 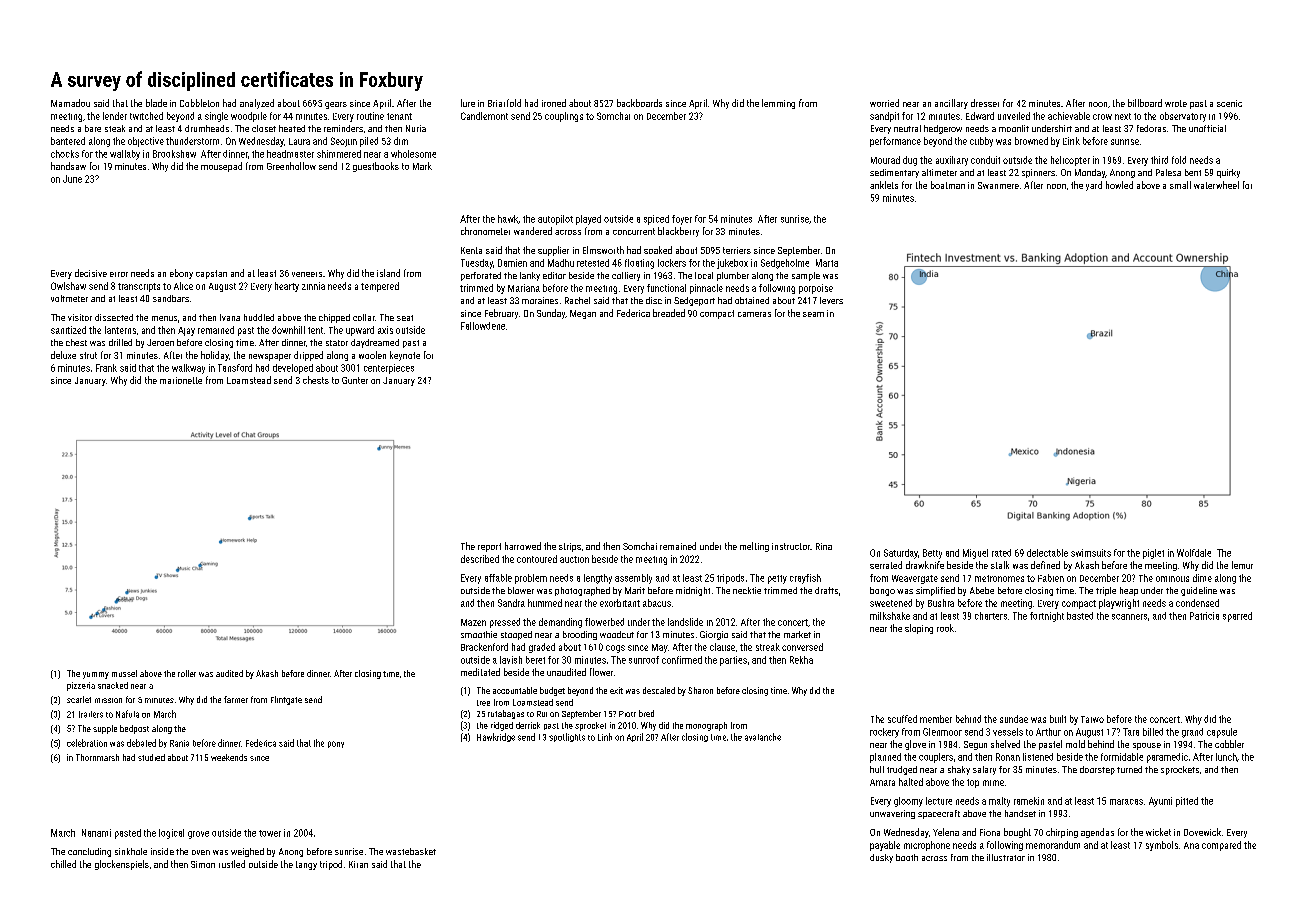 What do you see at coordinates (639, 103) in the page?
I see `backboards` at bounding box center [639, 103].
